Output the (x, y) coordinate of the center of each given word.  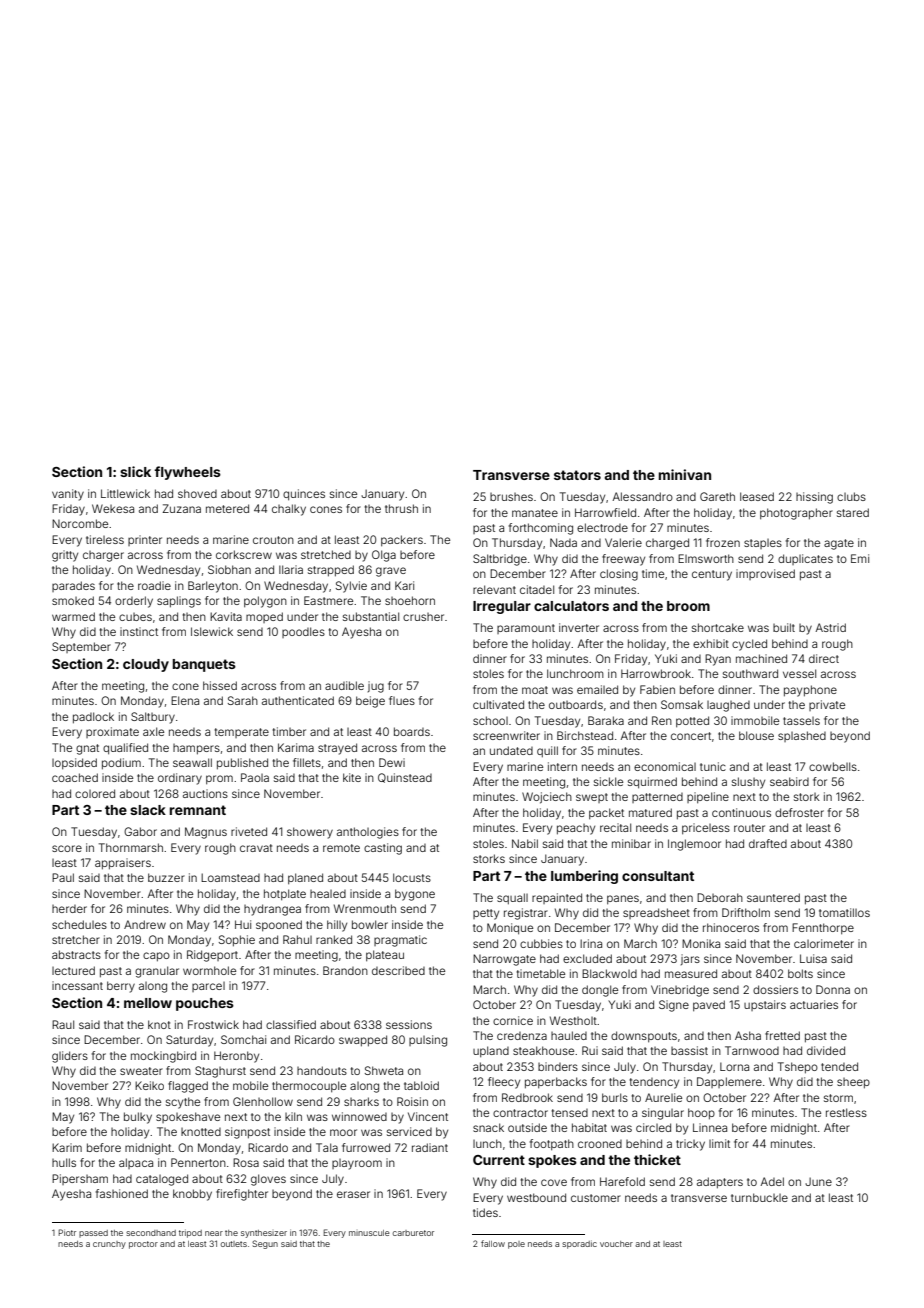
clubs (851, 496)
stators (577, 475)
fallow (493, 1243)
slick (135, 471)
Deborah (720, 897)
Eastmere (328, 600)
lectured (73, 970)
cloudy (146, 665)
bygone (415, 895)
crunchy (109, 1245)
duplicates (805, 559)
